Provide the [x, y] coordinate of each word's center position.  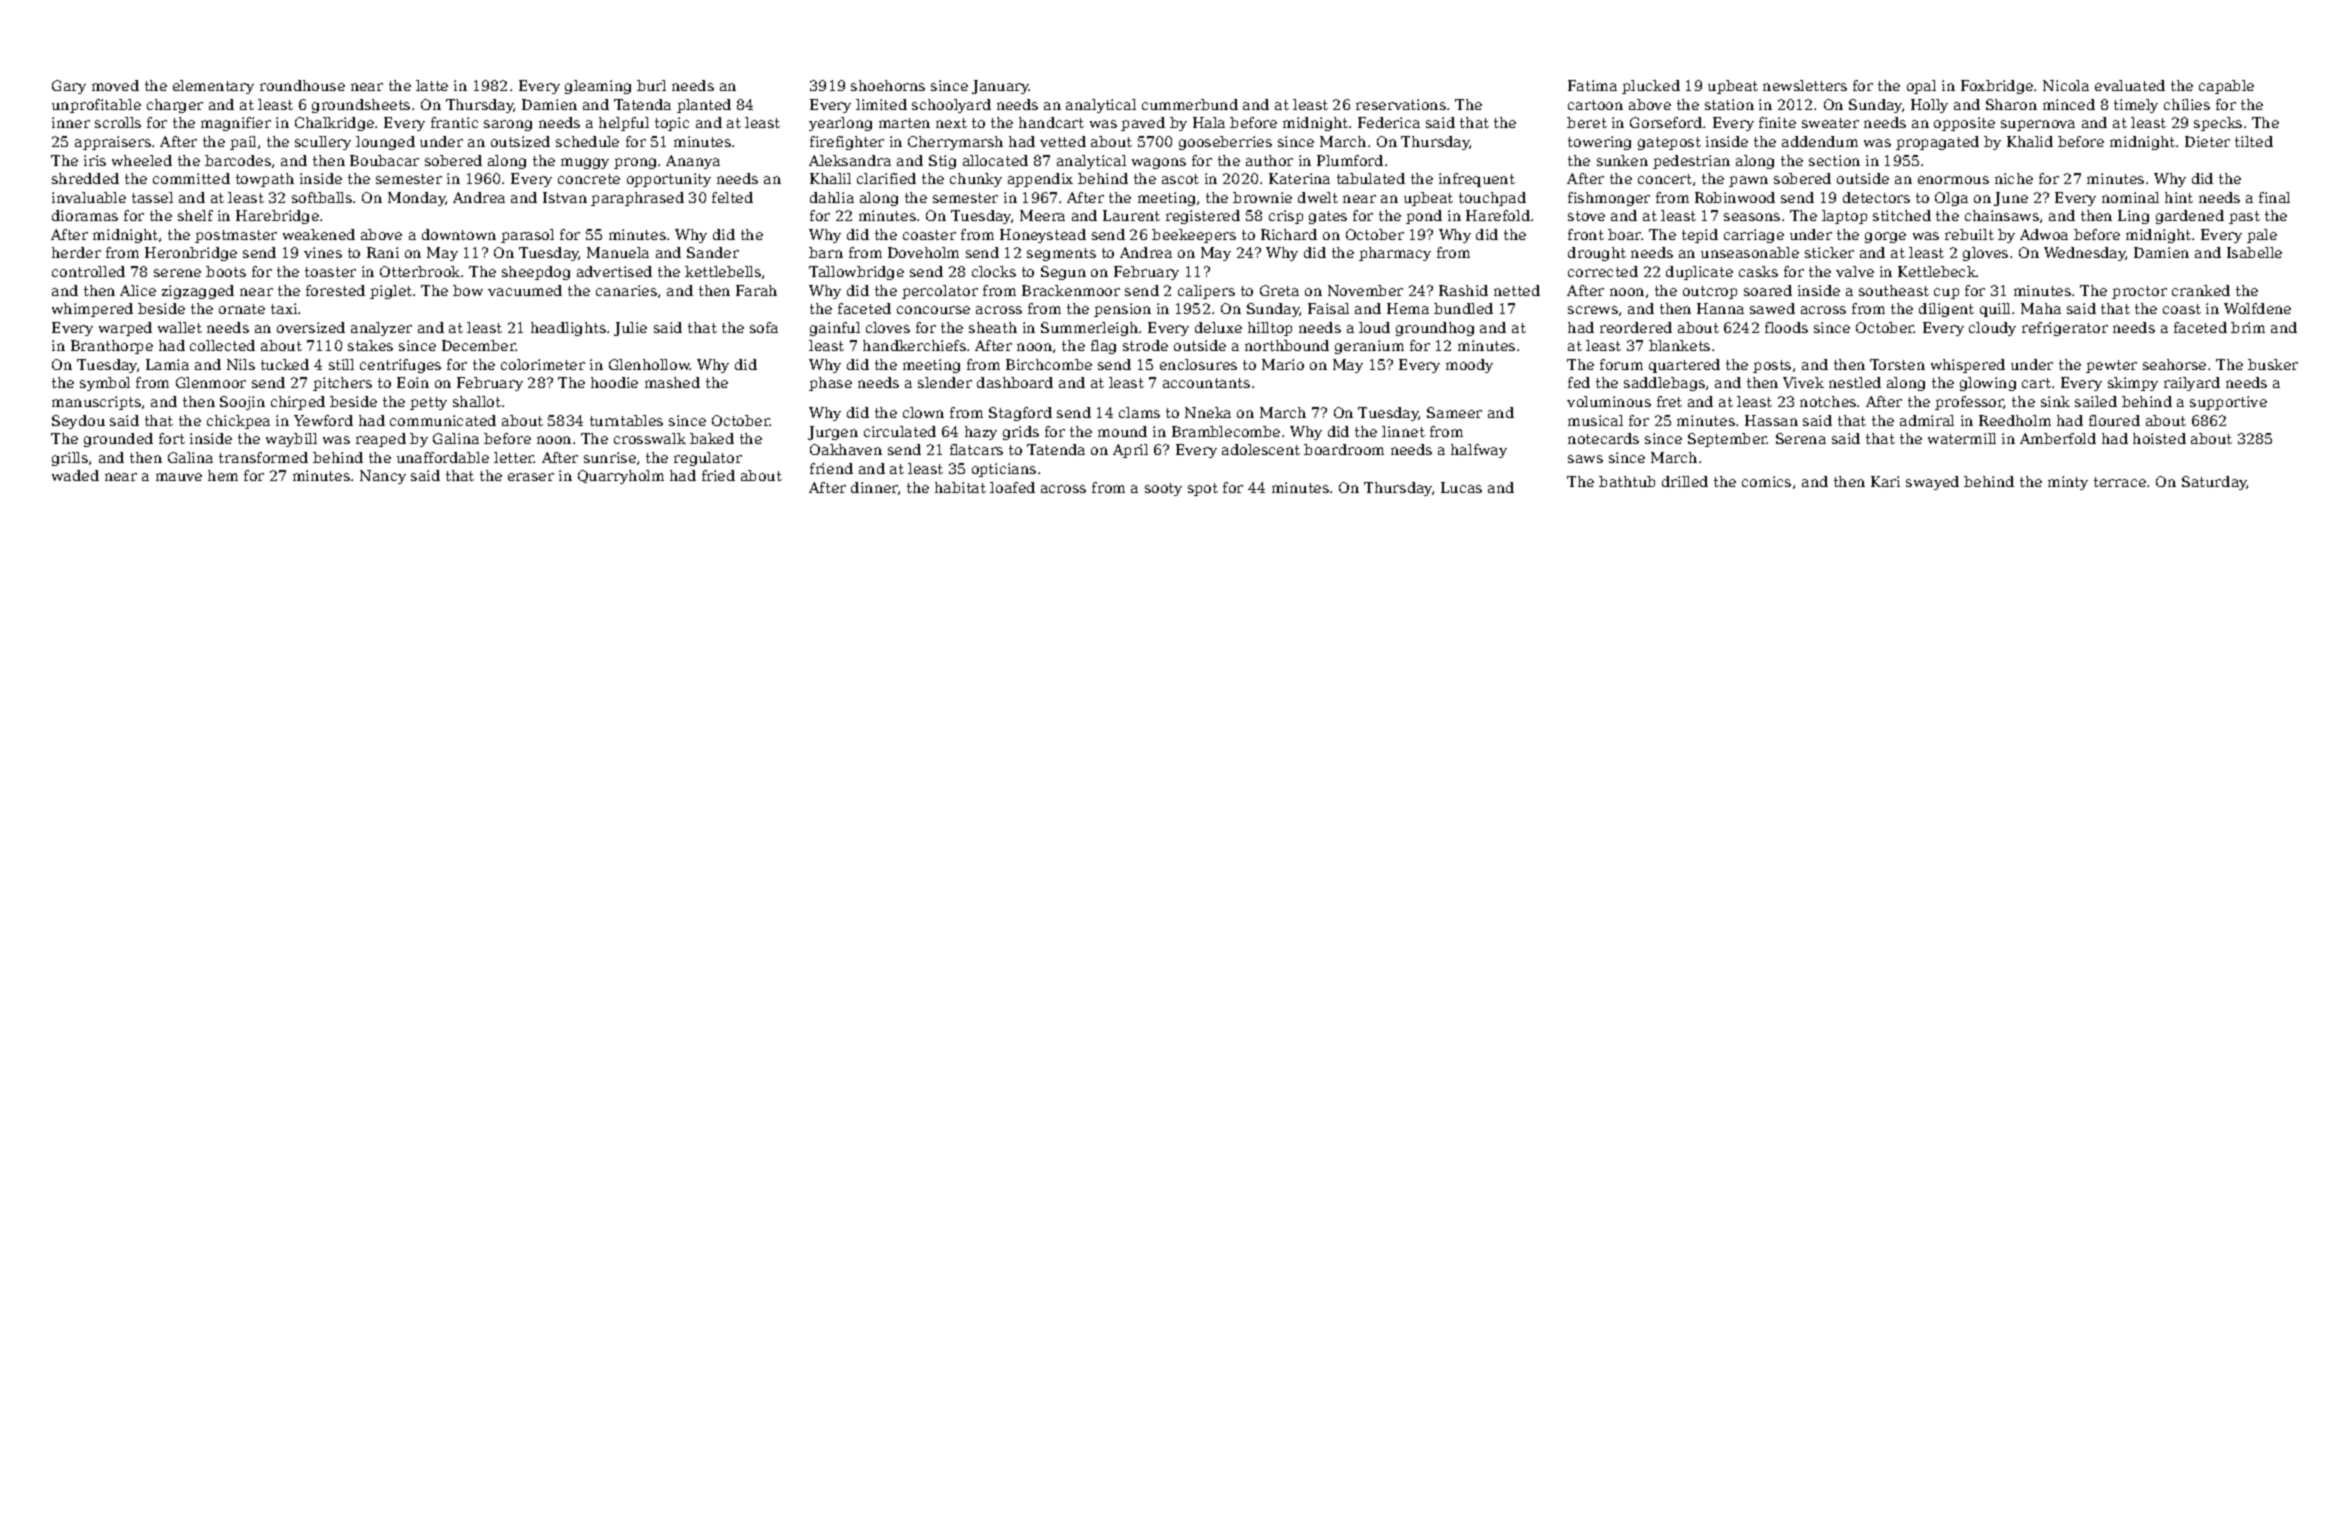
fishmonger [1609, 199]
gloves [1985, 254]
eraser [531, 477]
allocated [995, 160]
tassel [152, 197]
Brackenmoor [1071, 290]
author [1269, 160]
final [2274, 197]
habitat [960, 487]
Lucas [1461, 487]
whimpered [92, 310]
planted [704, 106]
